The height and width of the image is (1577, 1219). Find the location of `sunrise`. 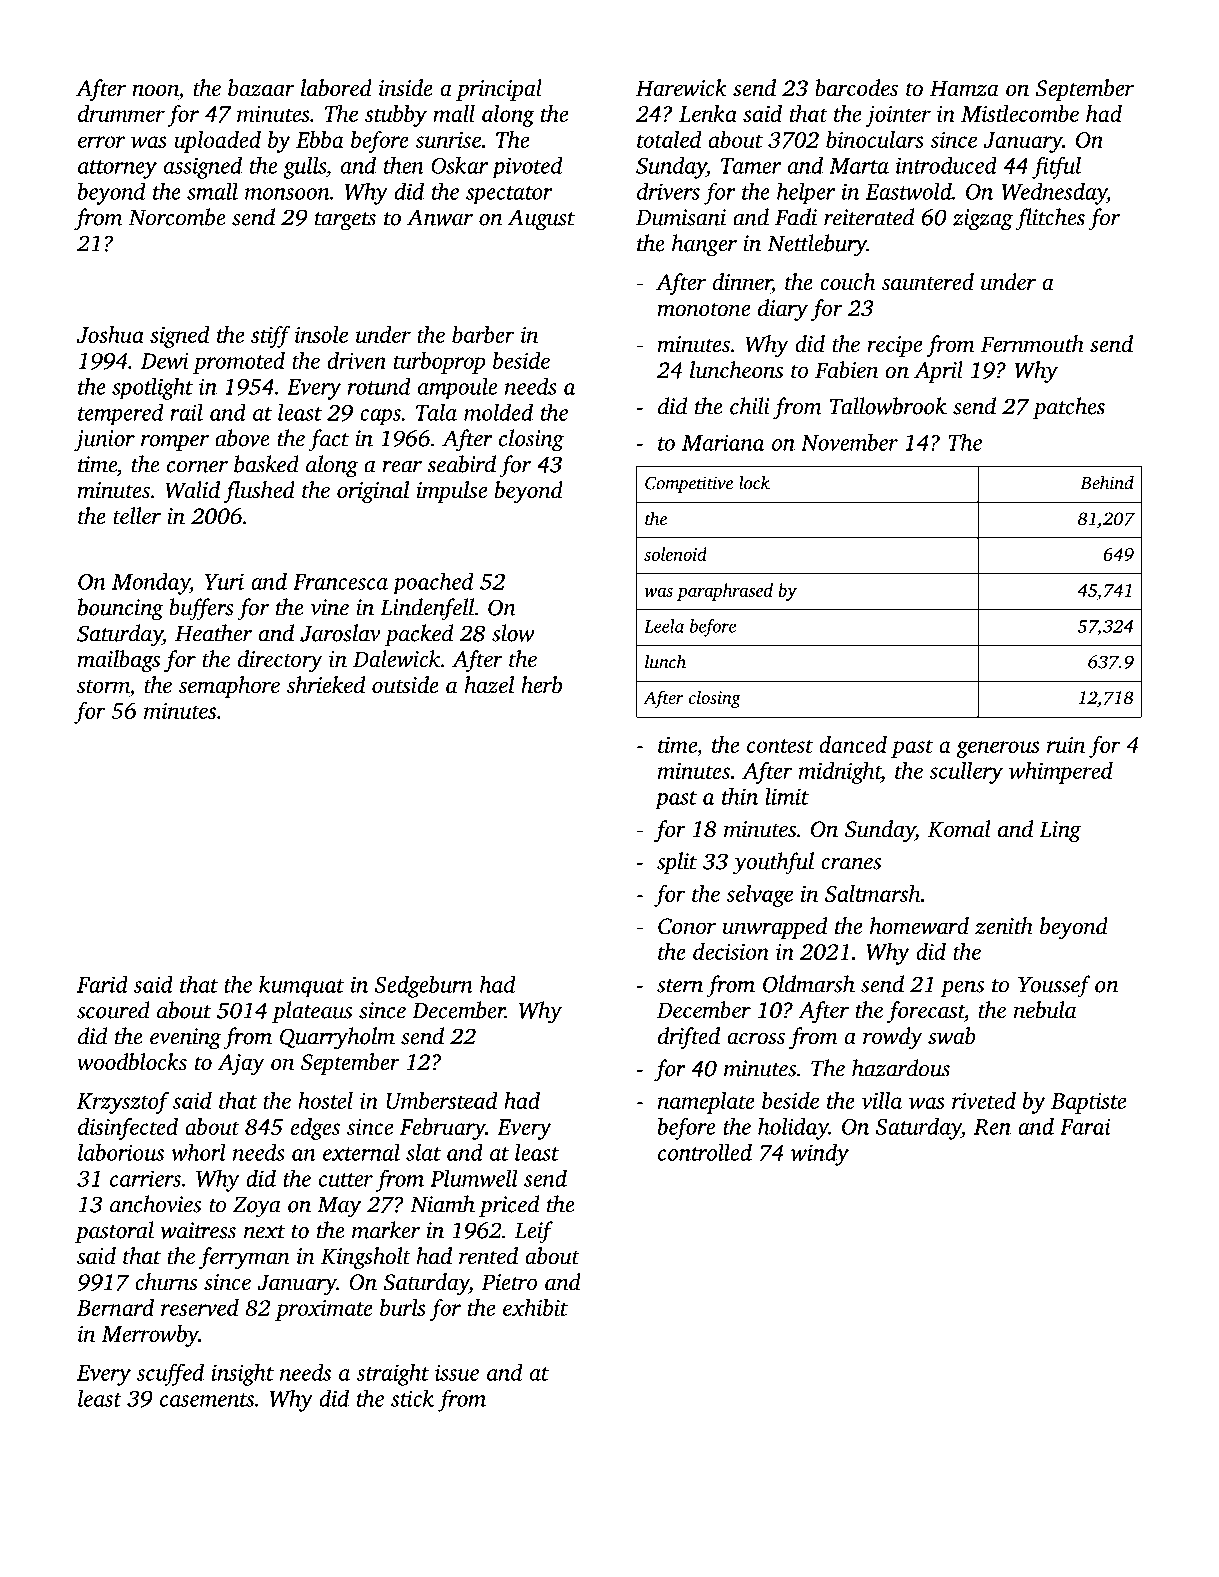

sunrise is located at coordinates (448, 140).
